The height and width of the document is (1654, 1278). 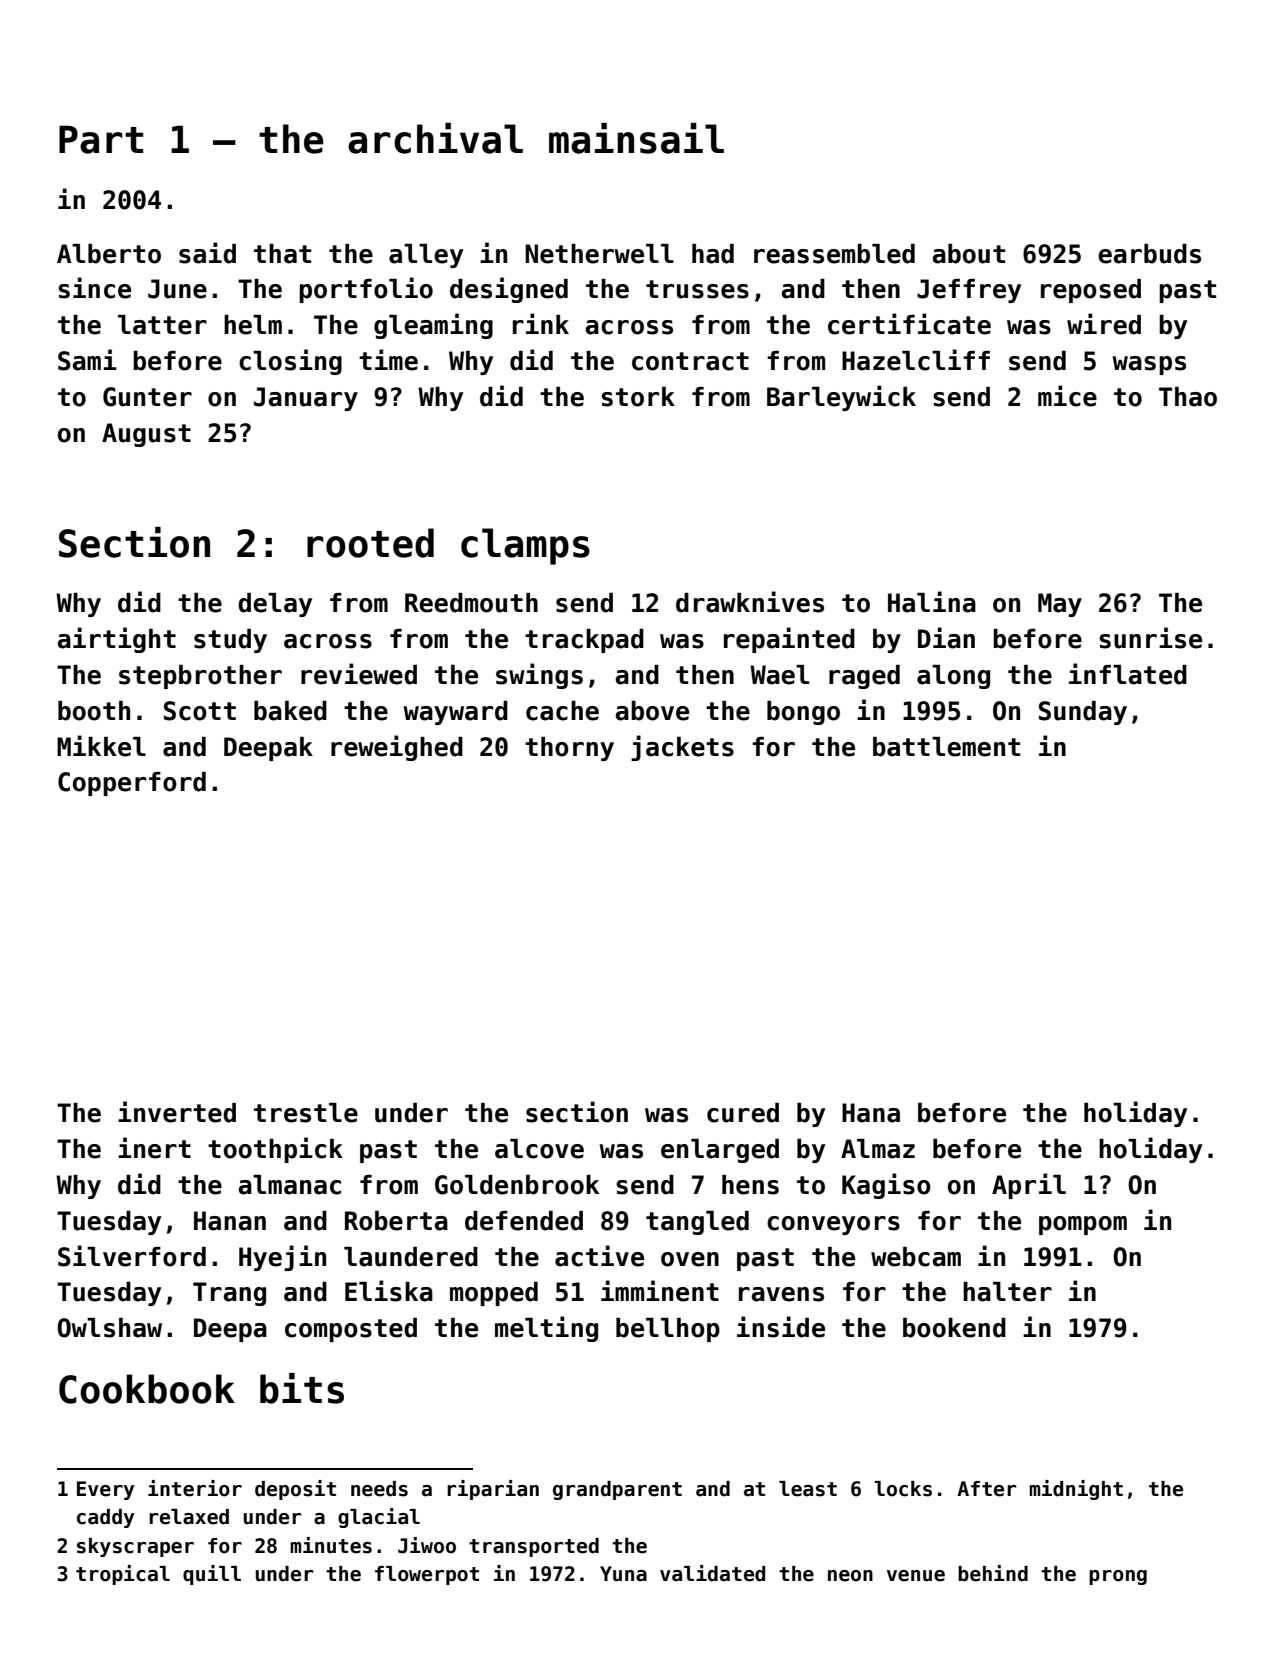 I want to click on thorny, so click(x=569, y=749).
